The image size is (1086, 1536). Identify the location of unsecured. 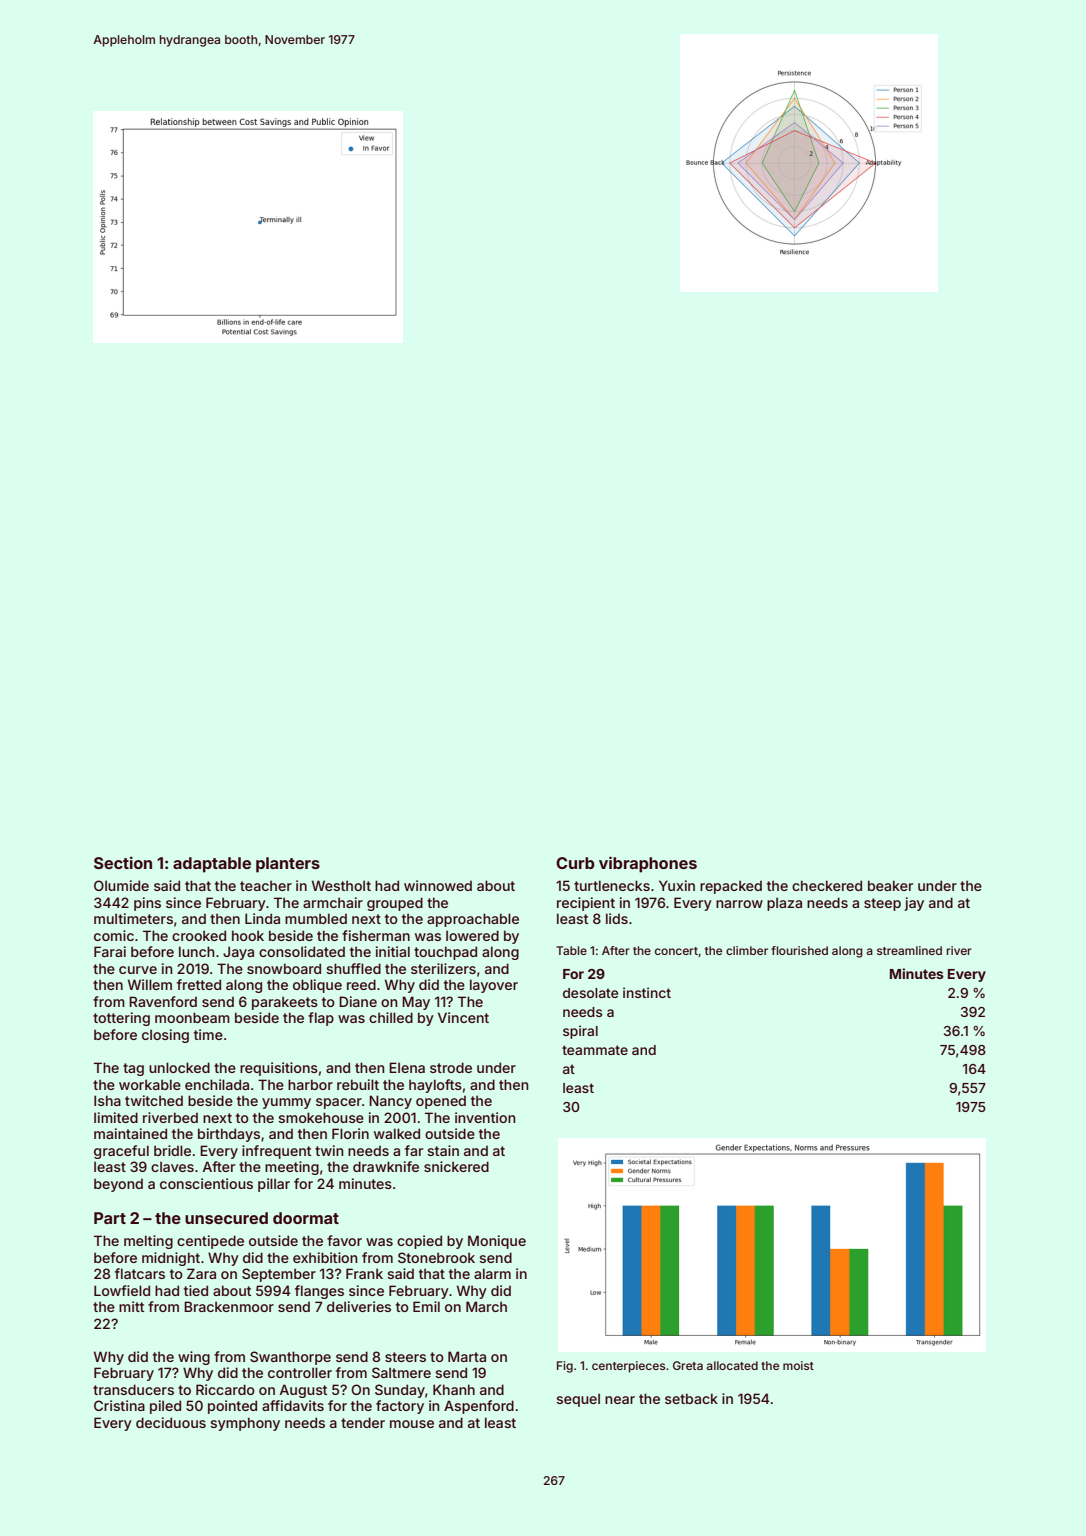
(226, 1218).
